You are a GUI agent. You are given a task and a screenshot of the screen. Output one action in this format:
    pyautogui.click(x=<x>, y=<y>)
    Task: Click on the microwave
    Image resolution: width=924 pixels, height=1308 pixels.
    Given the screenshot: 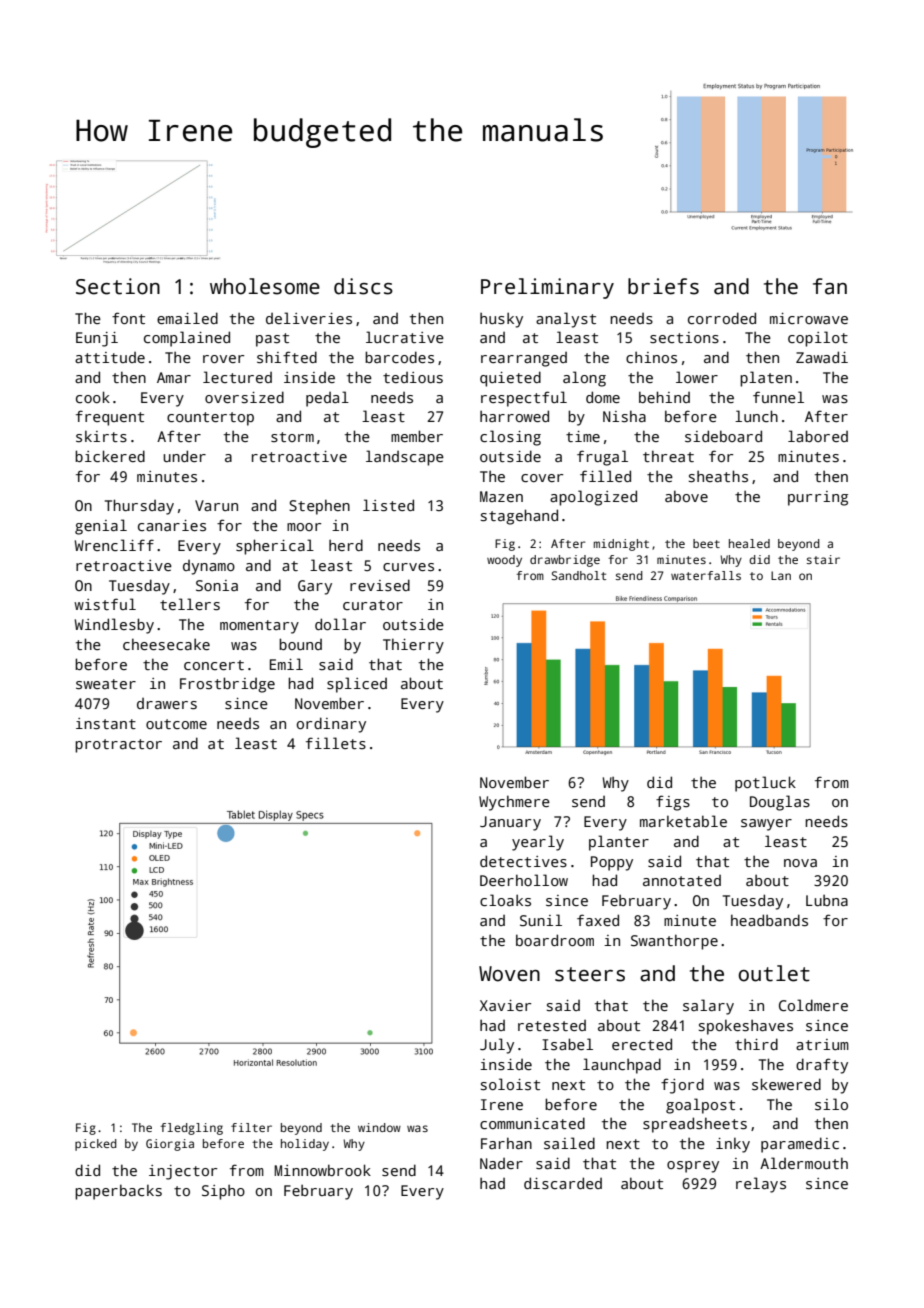 What is the action you would take?
    pyautogui.click(x=809, y=318)
